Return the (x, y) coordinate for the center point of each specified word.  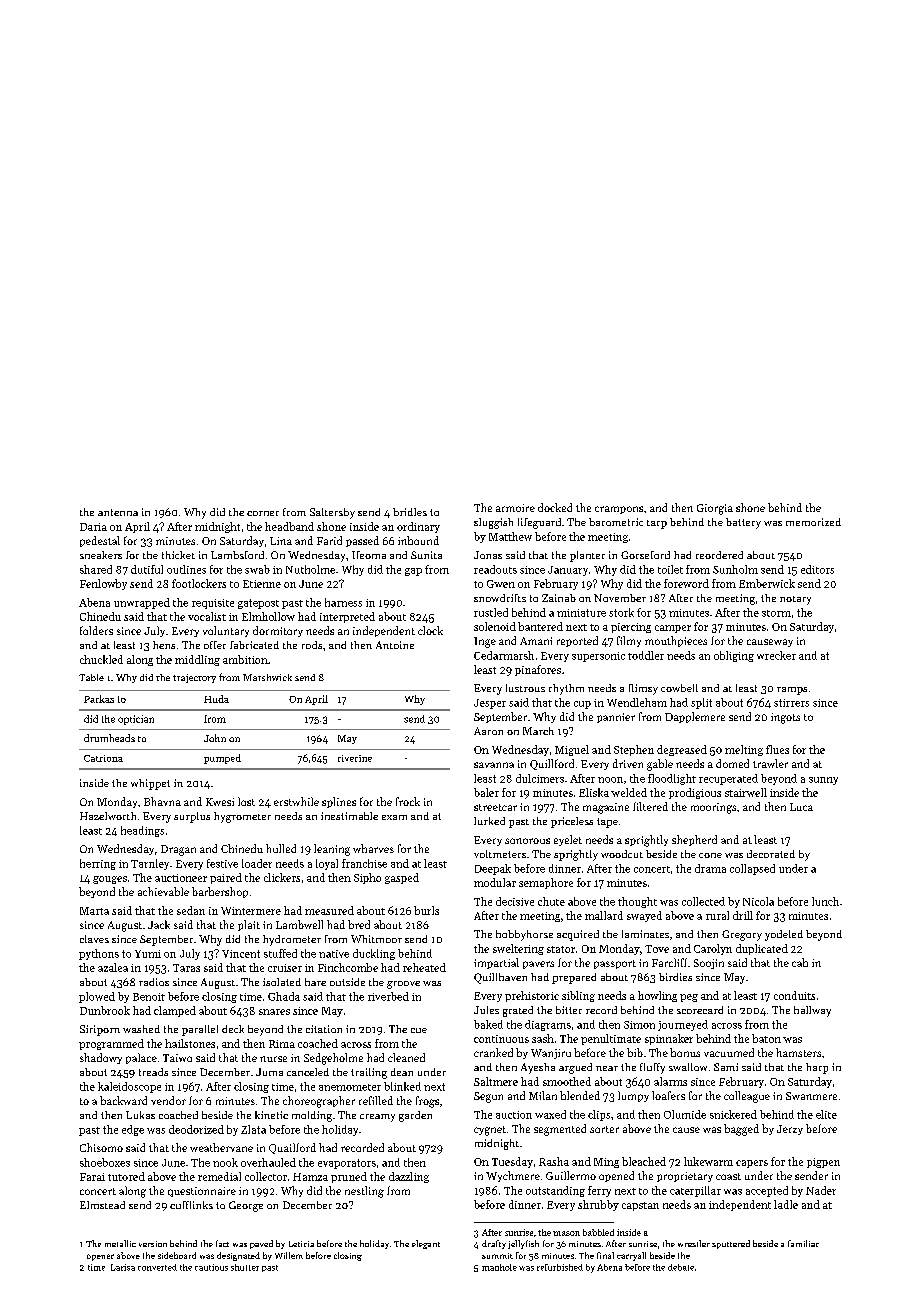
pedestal (100, 541)
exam (394, 817)
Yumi (148, 954)
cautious (211, 1267)
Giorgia (715, 509)
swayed (644, 916)
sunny (823, 781)
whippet (150, 784)
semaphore (546, 883)
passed (362, 541)
